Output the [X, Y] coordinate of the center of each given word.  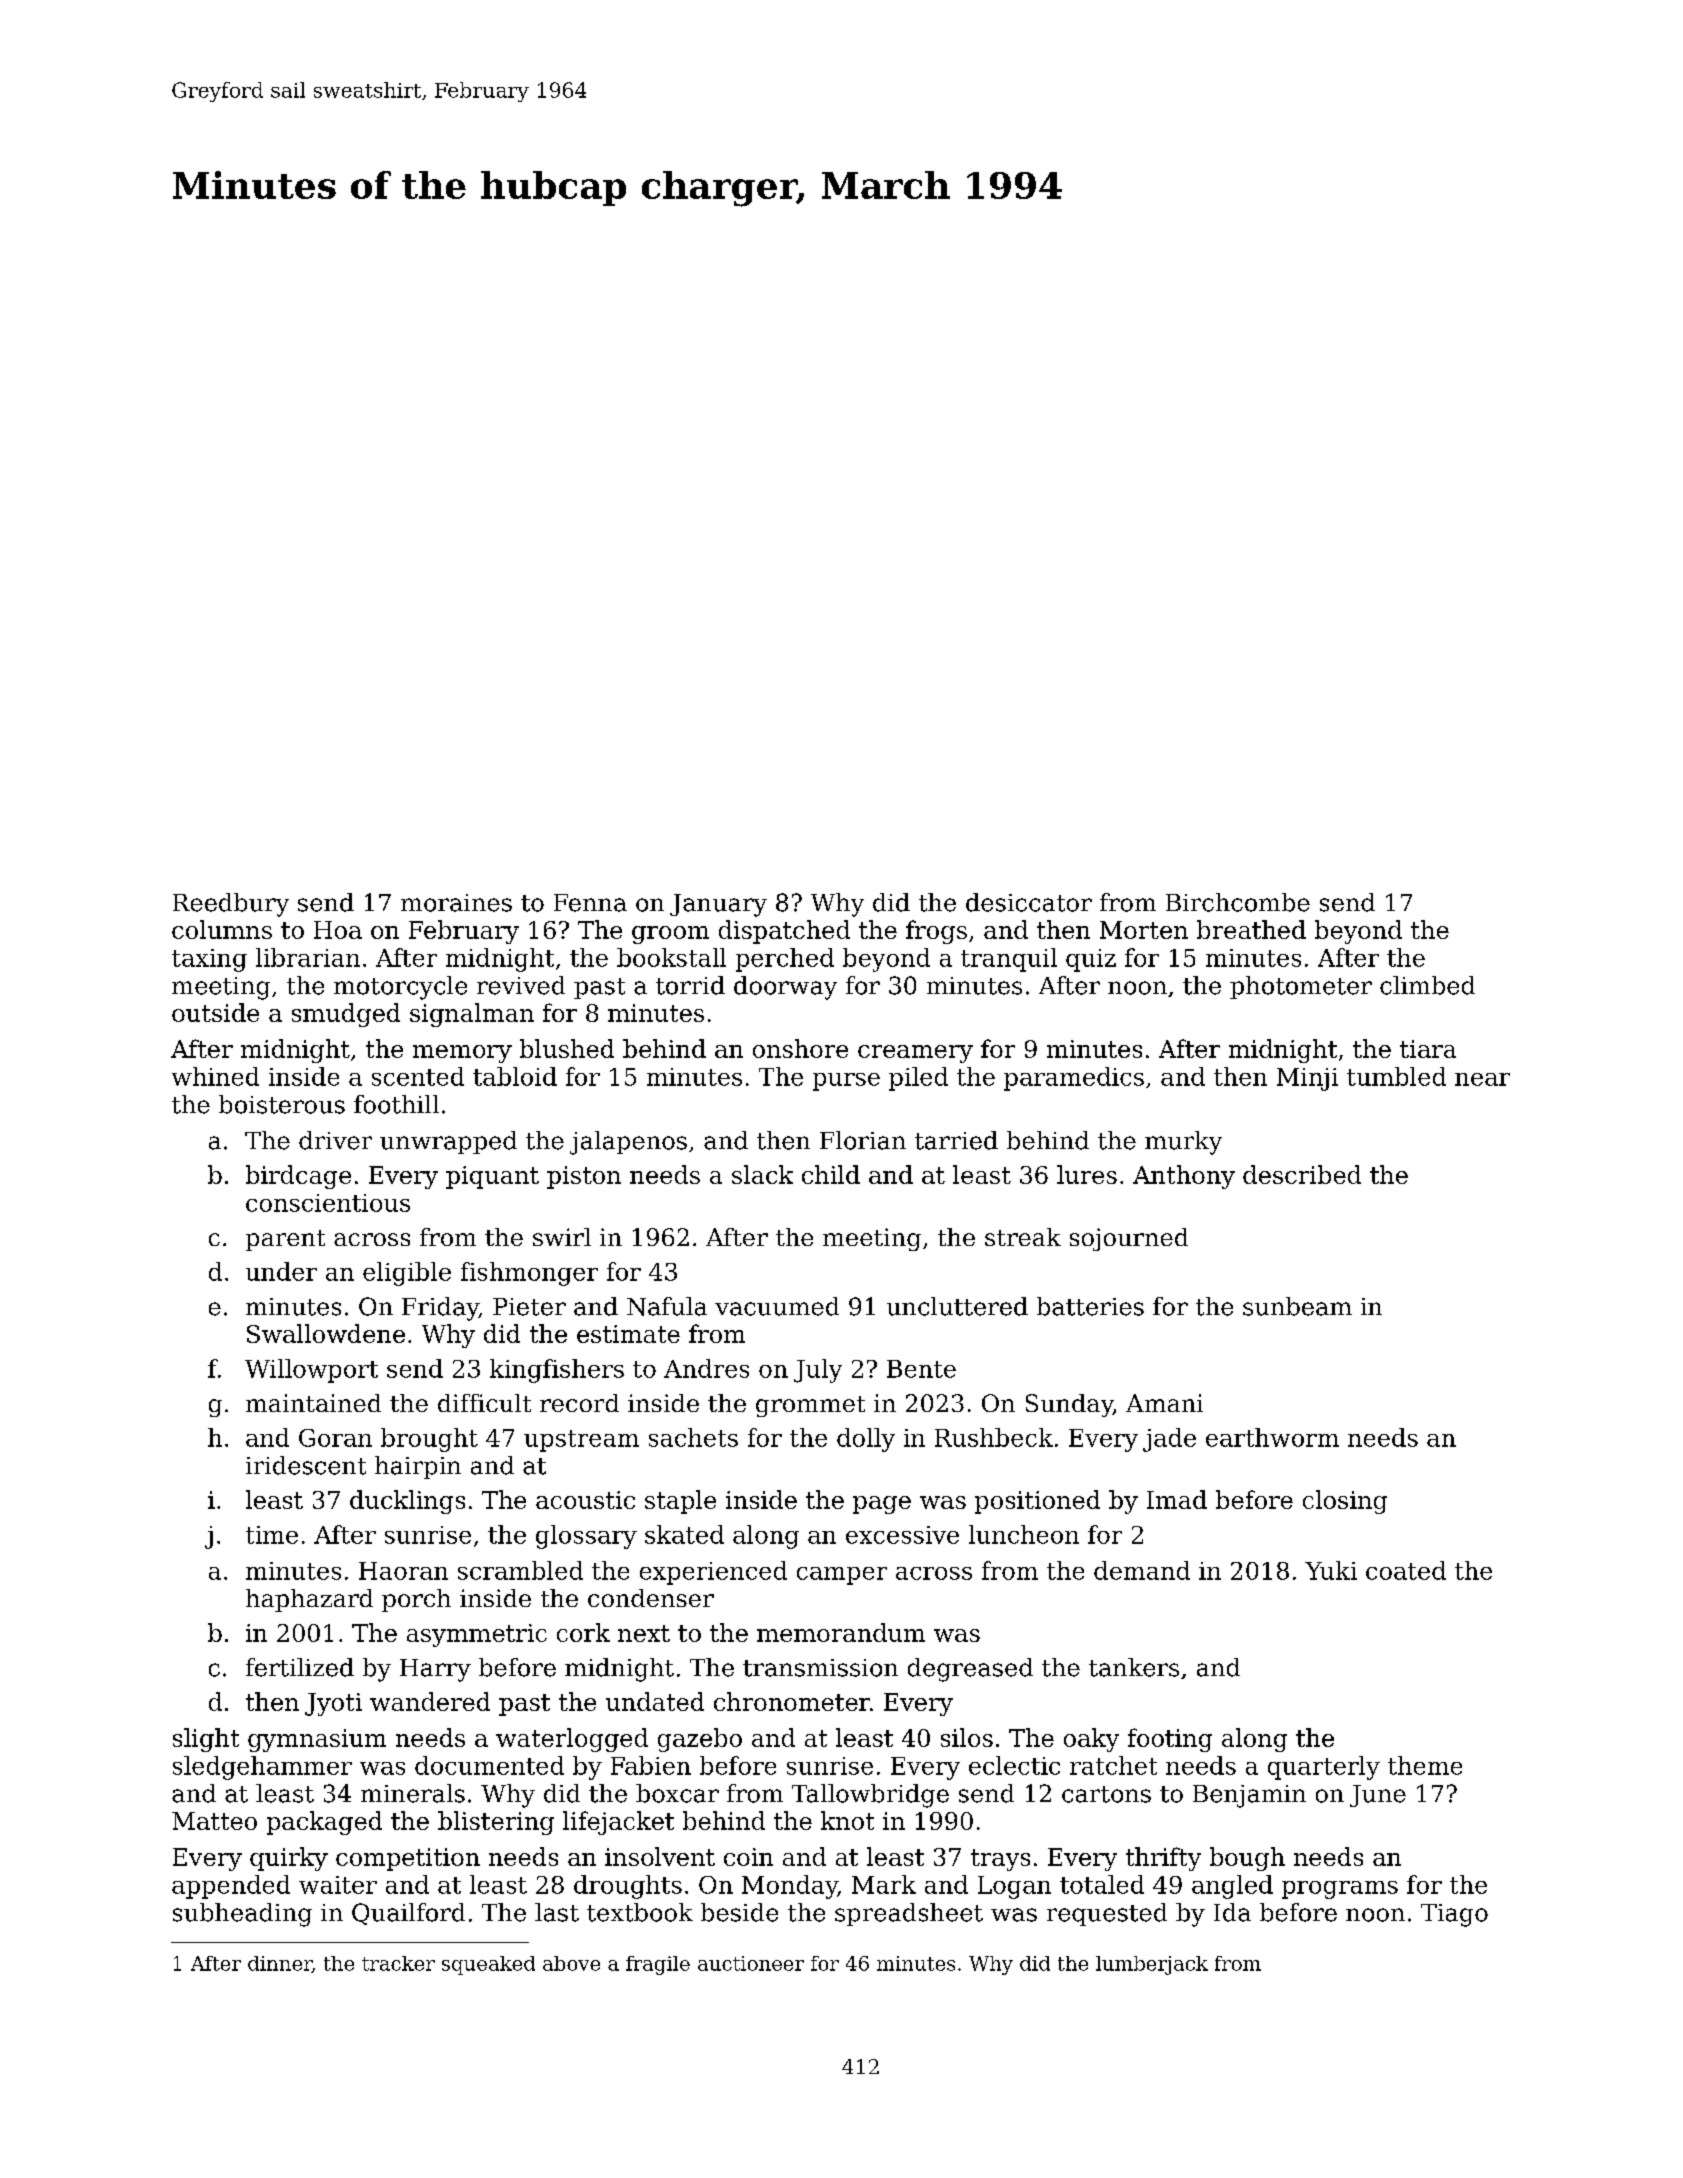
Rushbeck [994, 1437]
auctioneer [751, 1963]
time [272, 1535]
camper [842, 1576]
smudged [346, 1015]
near [1482, 1079]
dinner [280, 1964]
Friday [440, 1309]
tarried [956, 1140]
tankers [1134, 1667]
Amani [1164, 1403]
